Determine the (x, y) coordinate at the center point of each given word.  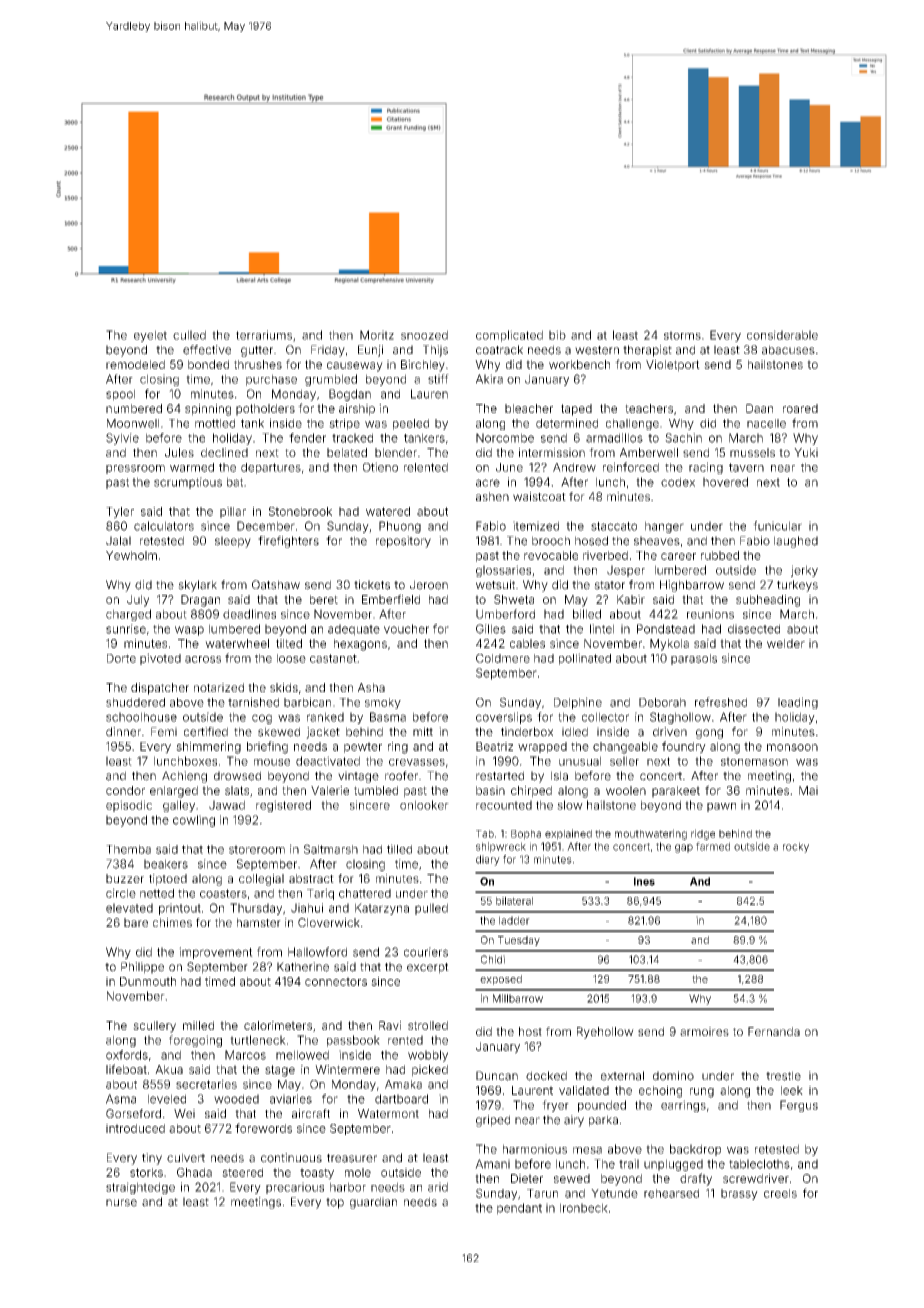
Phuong (400, 527)
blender (396, 452)
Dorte (121, 658)
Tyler (120, 513)
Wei (184, 1113)
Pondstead (666, 629)
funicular (777, 526)
